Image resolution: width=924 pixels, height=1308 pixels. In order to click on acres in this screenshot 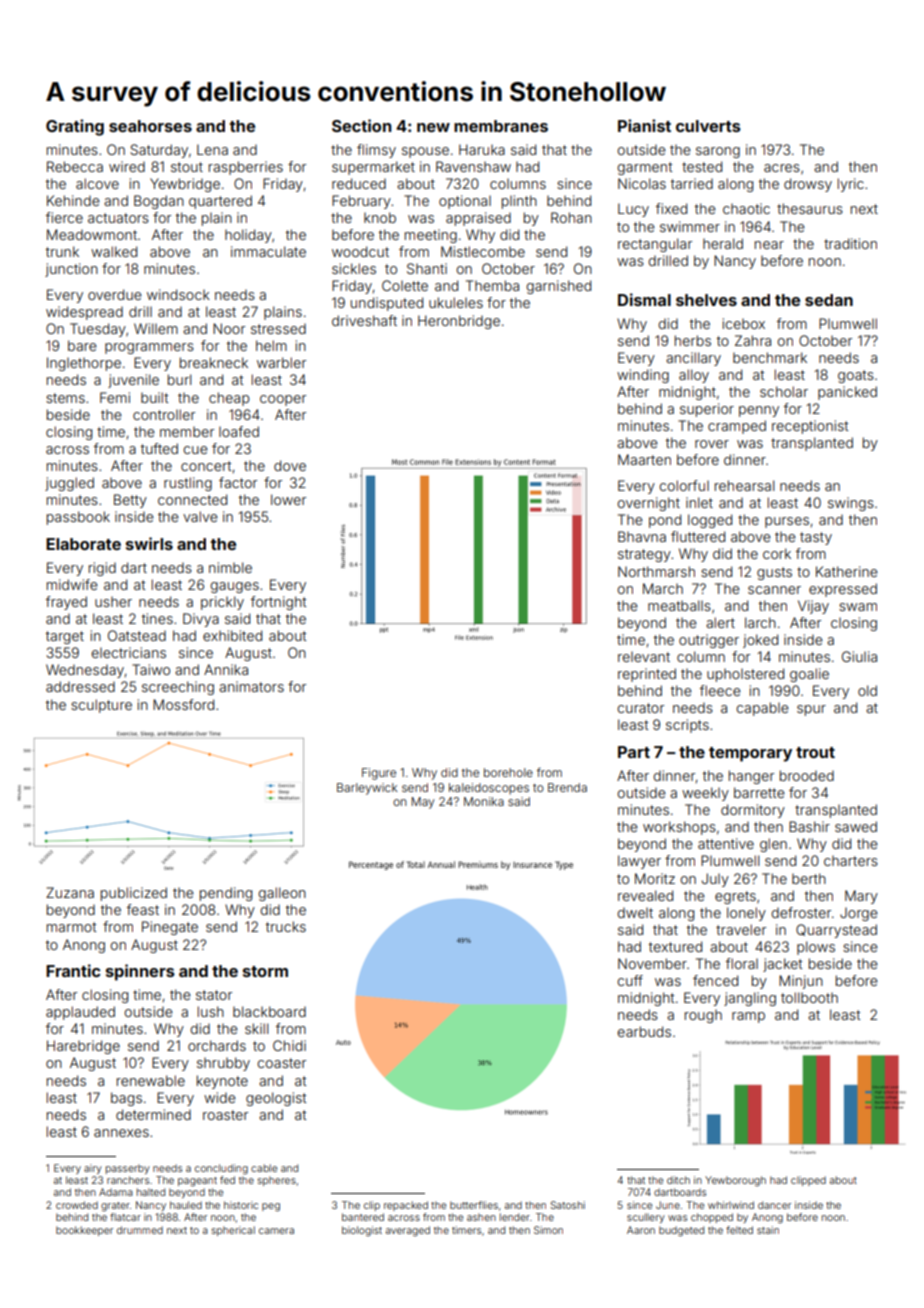, I will do `click(782, 168)`.
